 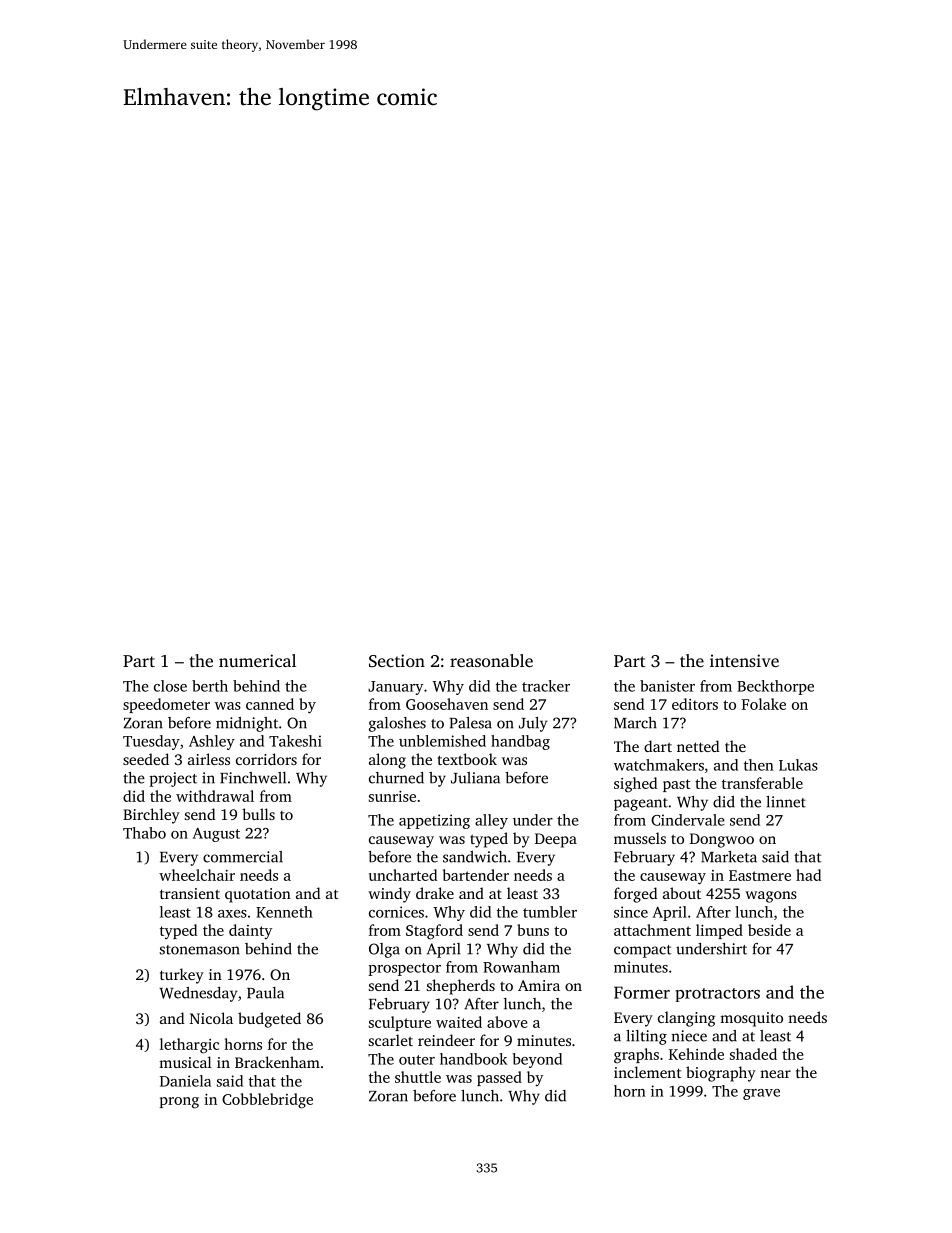 I want to click on bulls, so click(x=258, y=814).
